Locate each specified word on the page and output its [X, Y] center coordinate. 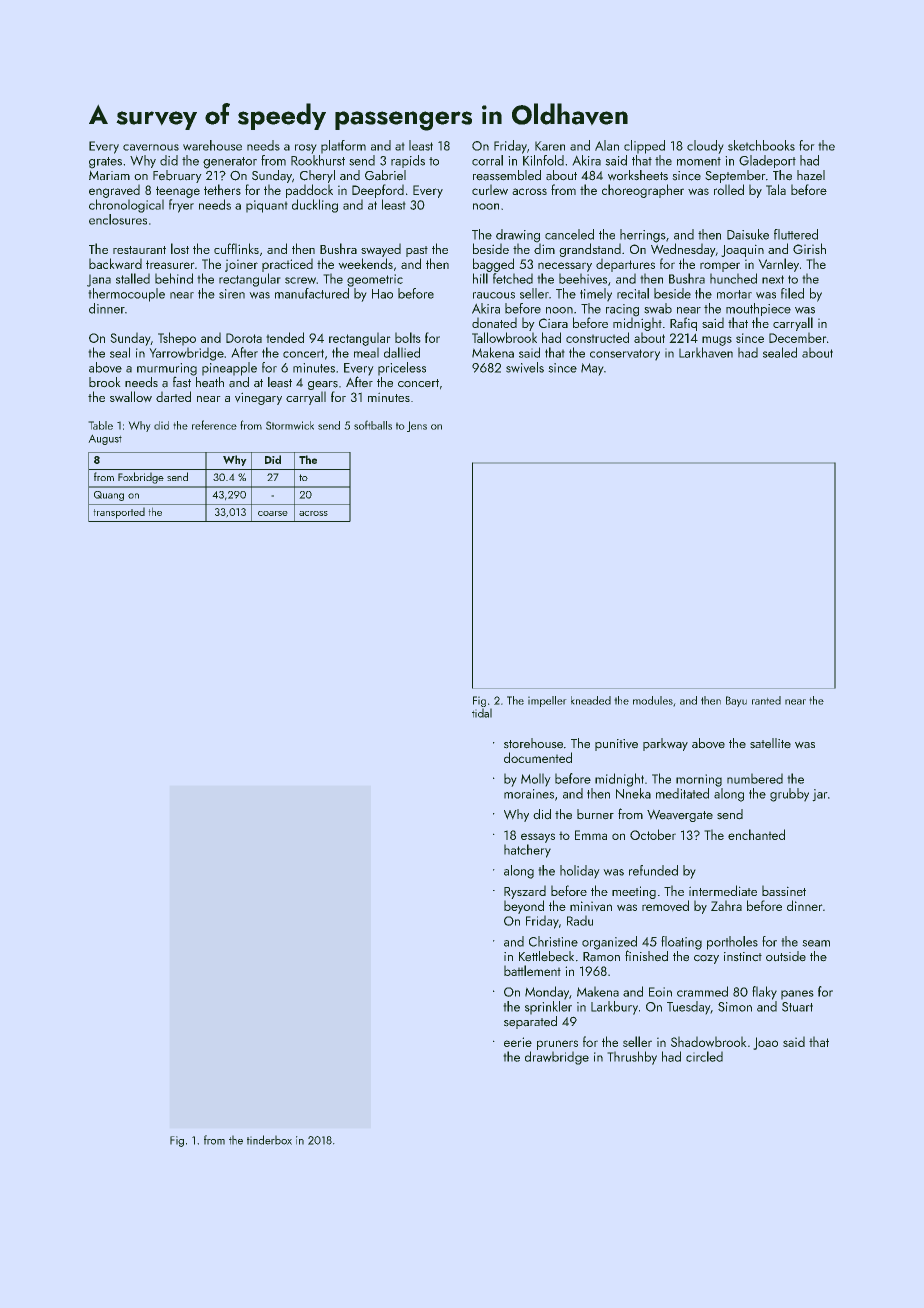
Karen [550, 146]
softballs [373, 425]
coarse [273, 513]
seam [816, 943]
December [798, 337]
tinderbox [269, 1140]
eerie [518, 1042]
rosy [306, 149]
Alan [607, 145]
